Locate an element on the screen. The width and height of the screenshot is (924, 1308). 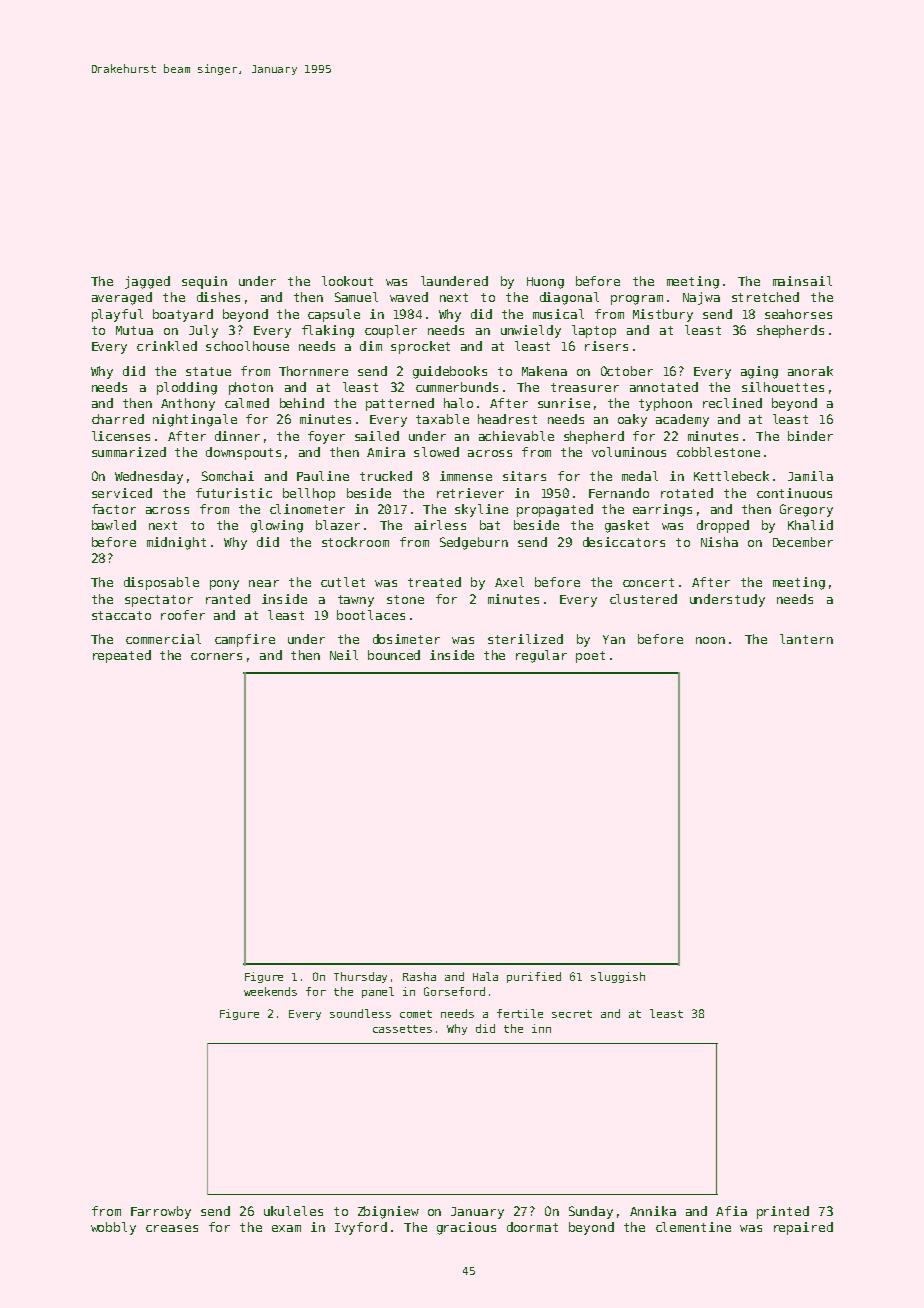
retriever is located at coordinates (470, 493).
